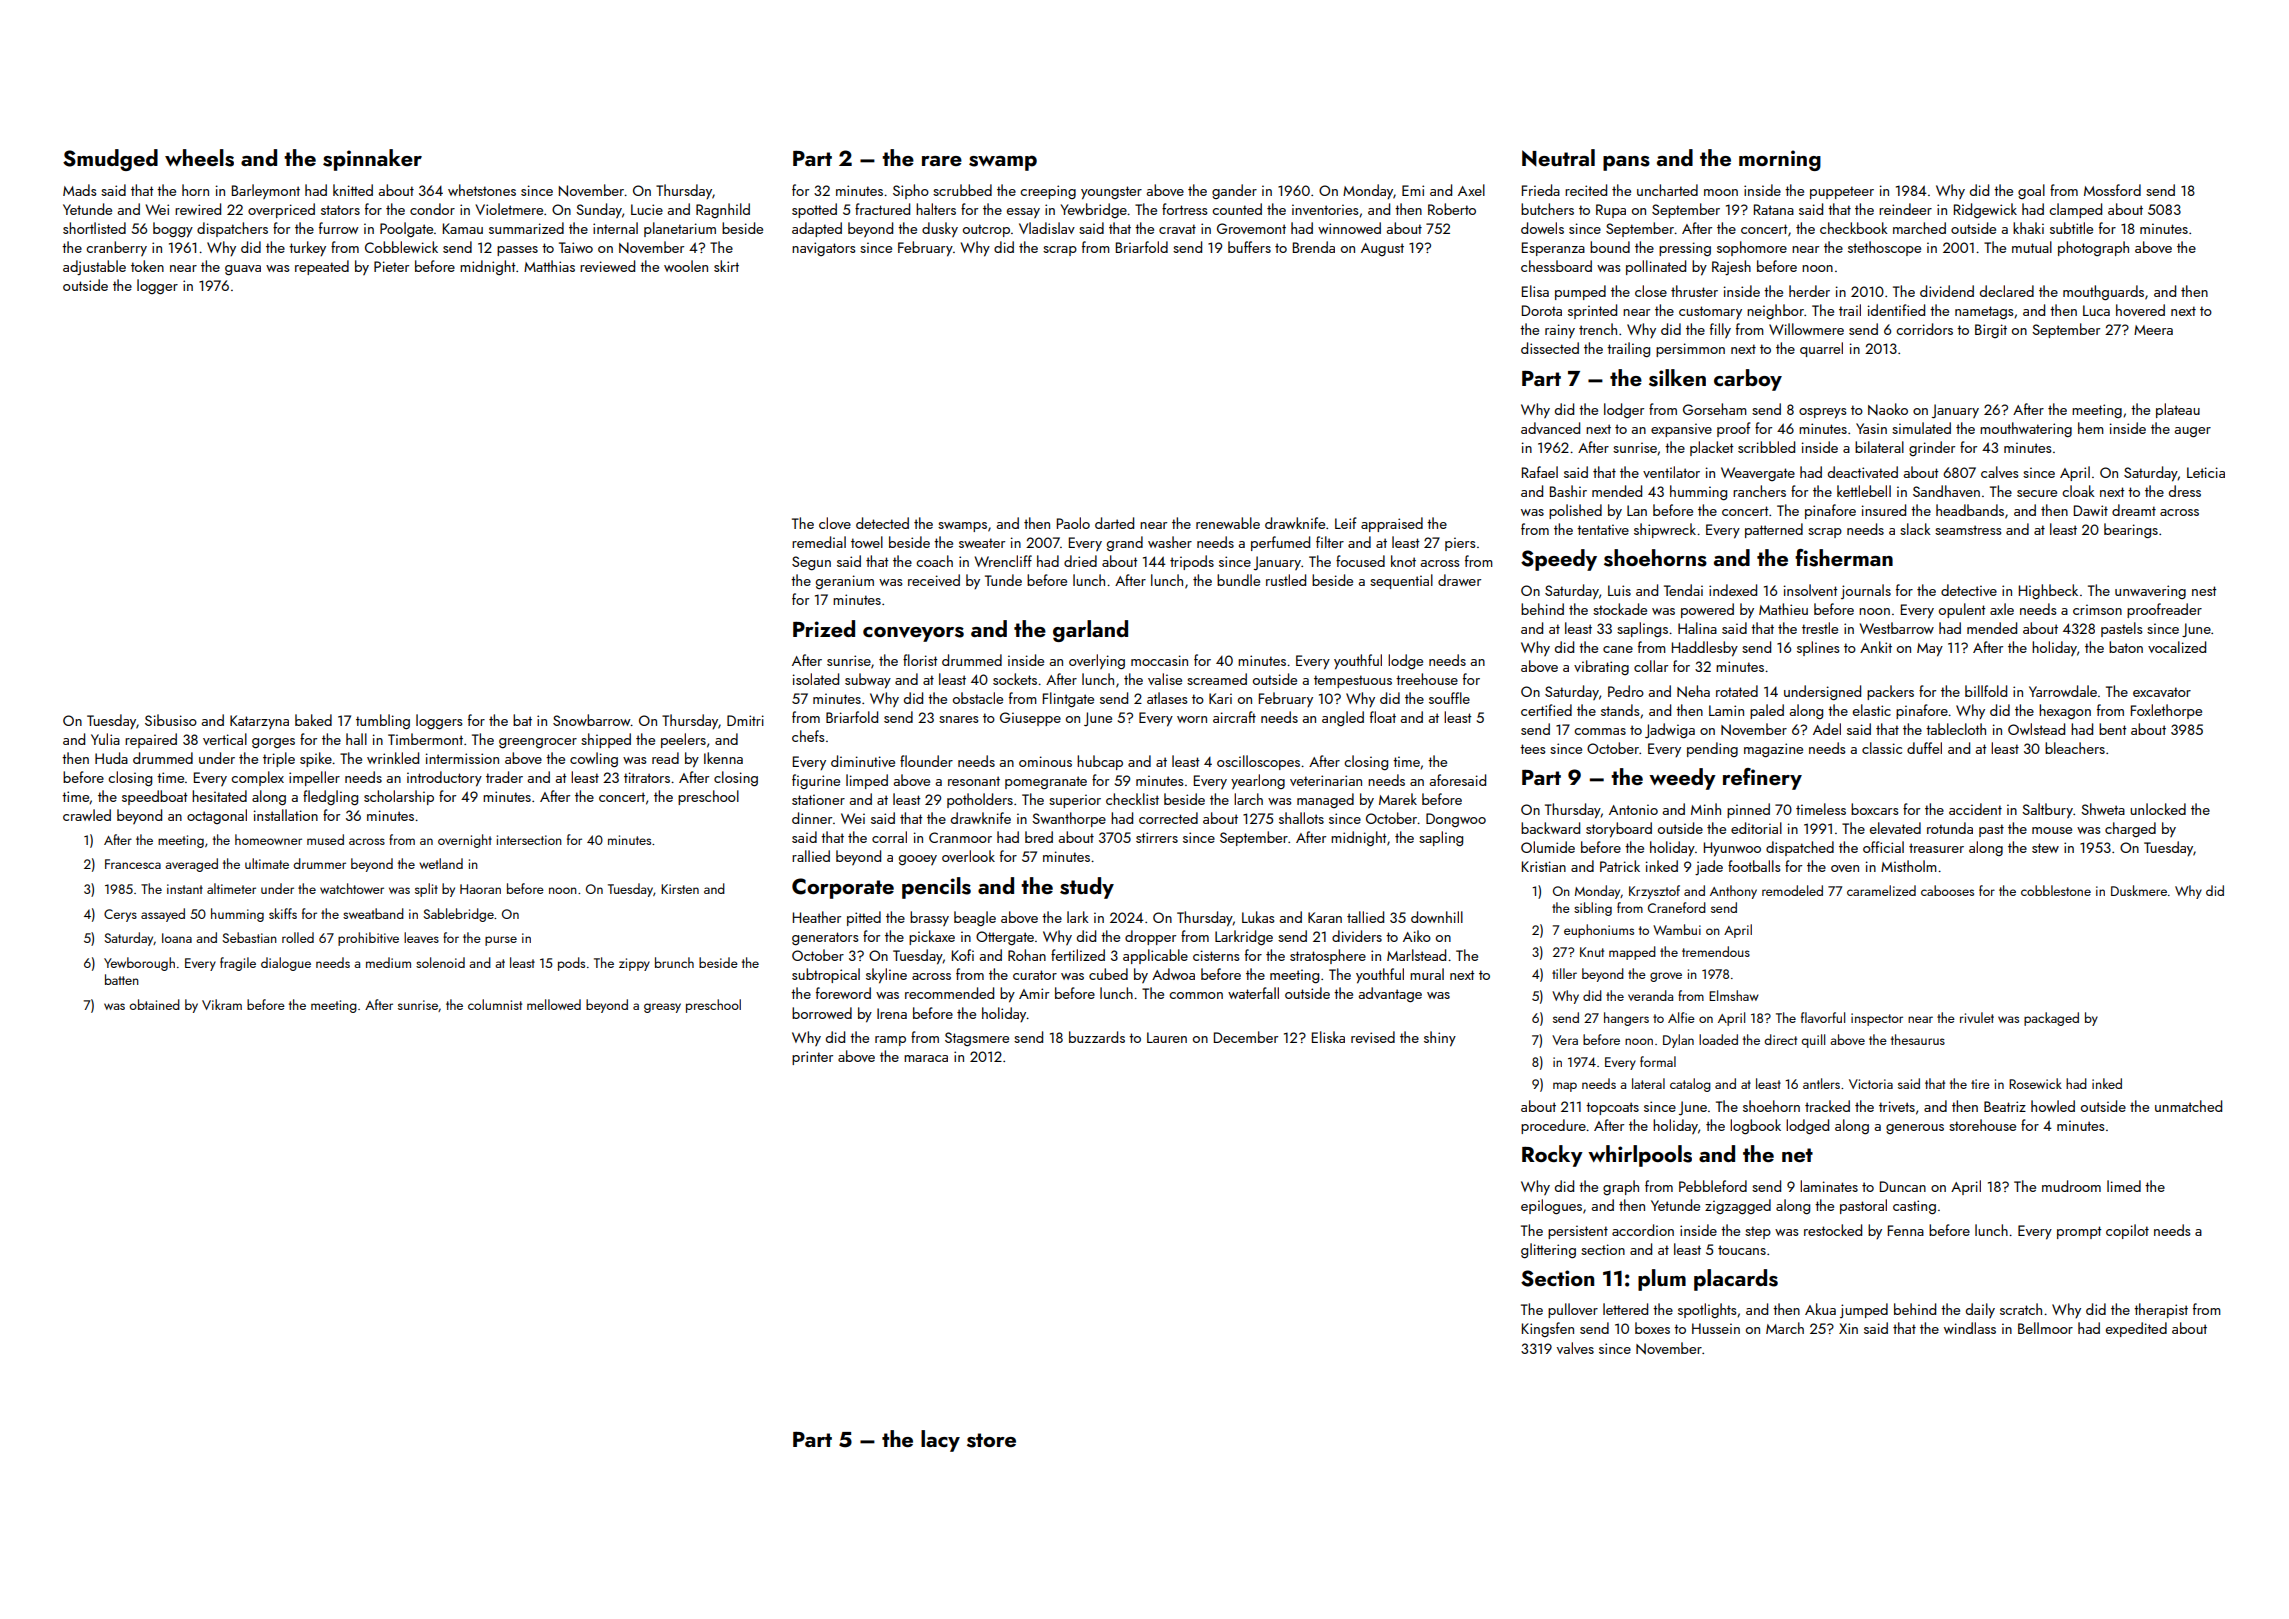  I want to click on placket, so click(1712, 448).
